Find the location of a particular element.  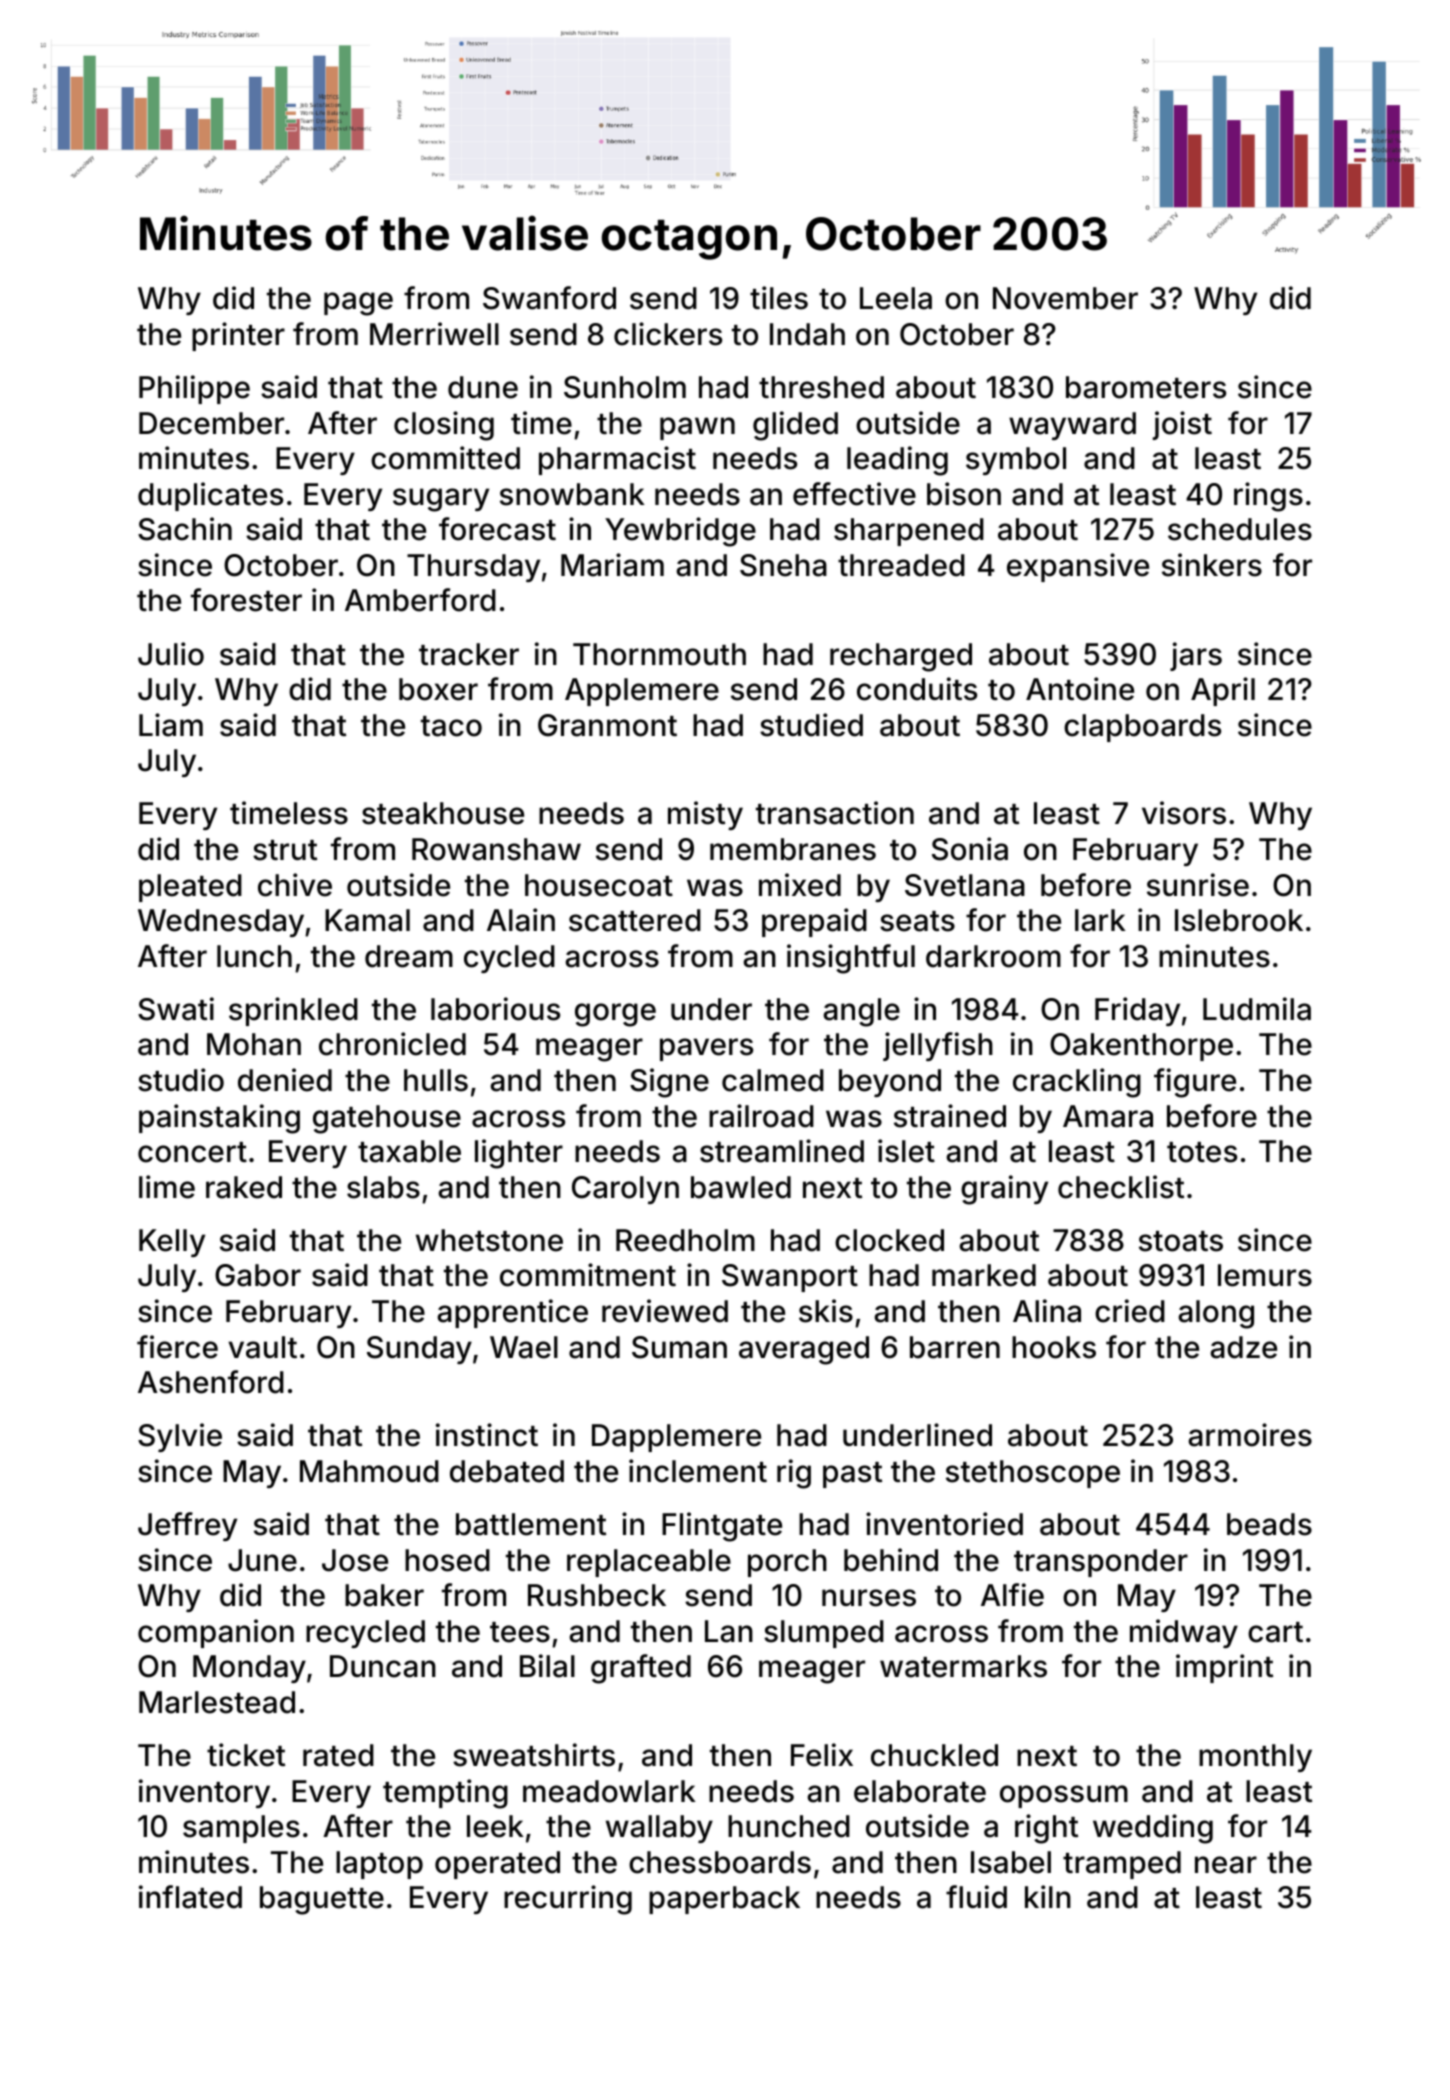

adze is located at coordinates (1243, 1347).
